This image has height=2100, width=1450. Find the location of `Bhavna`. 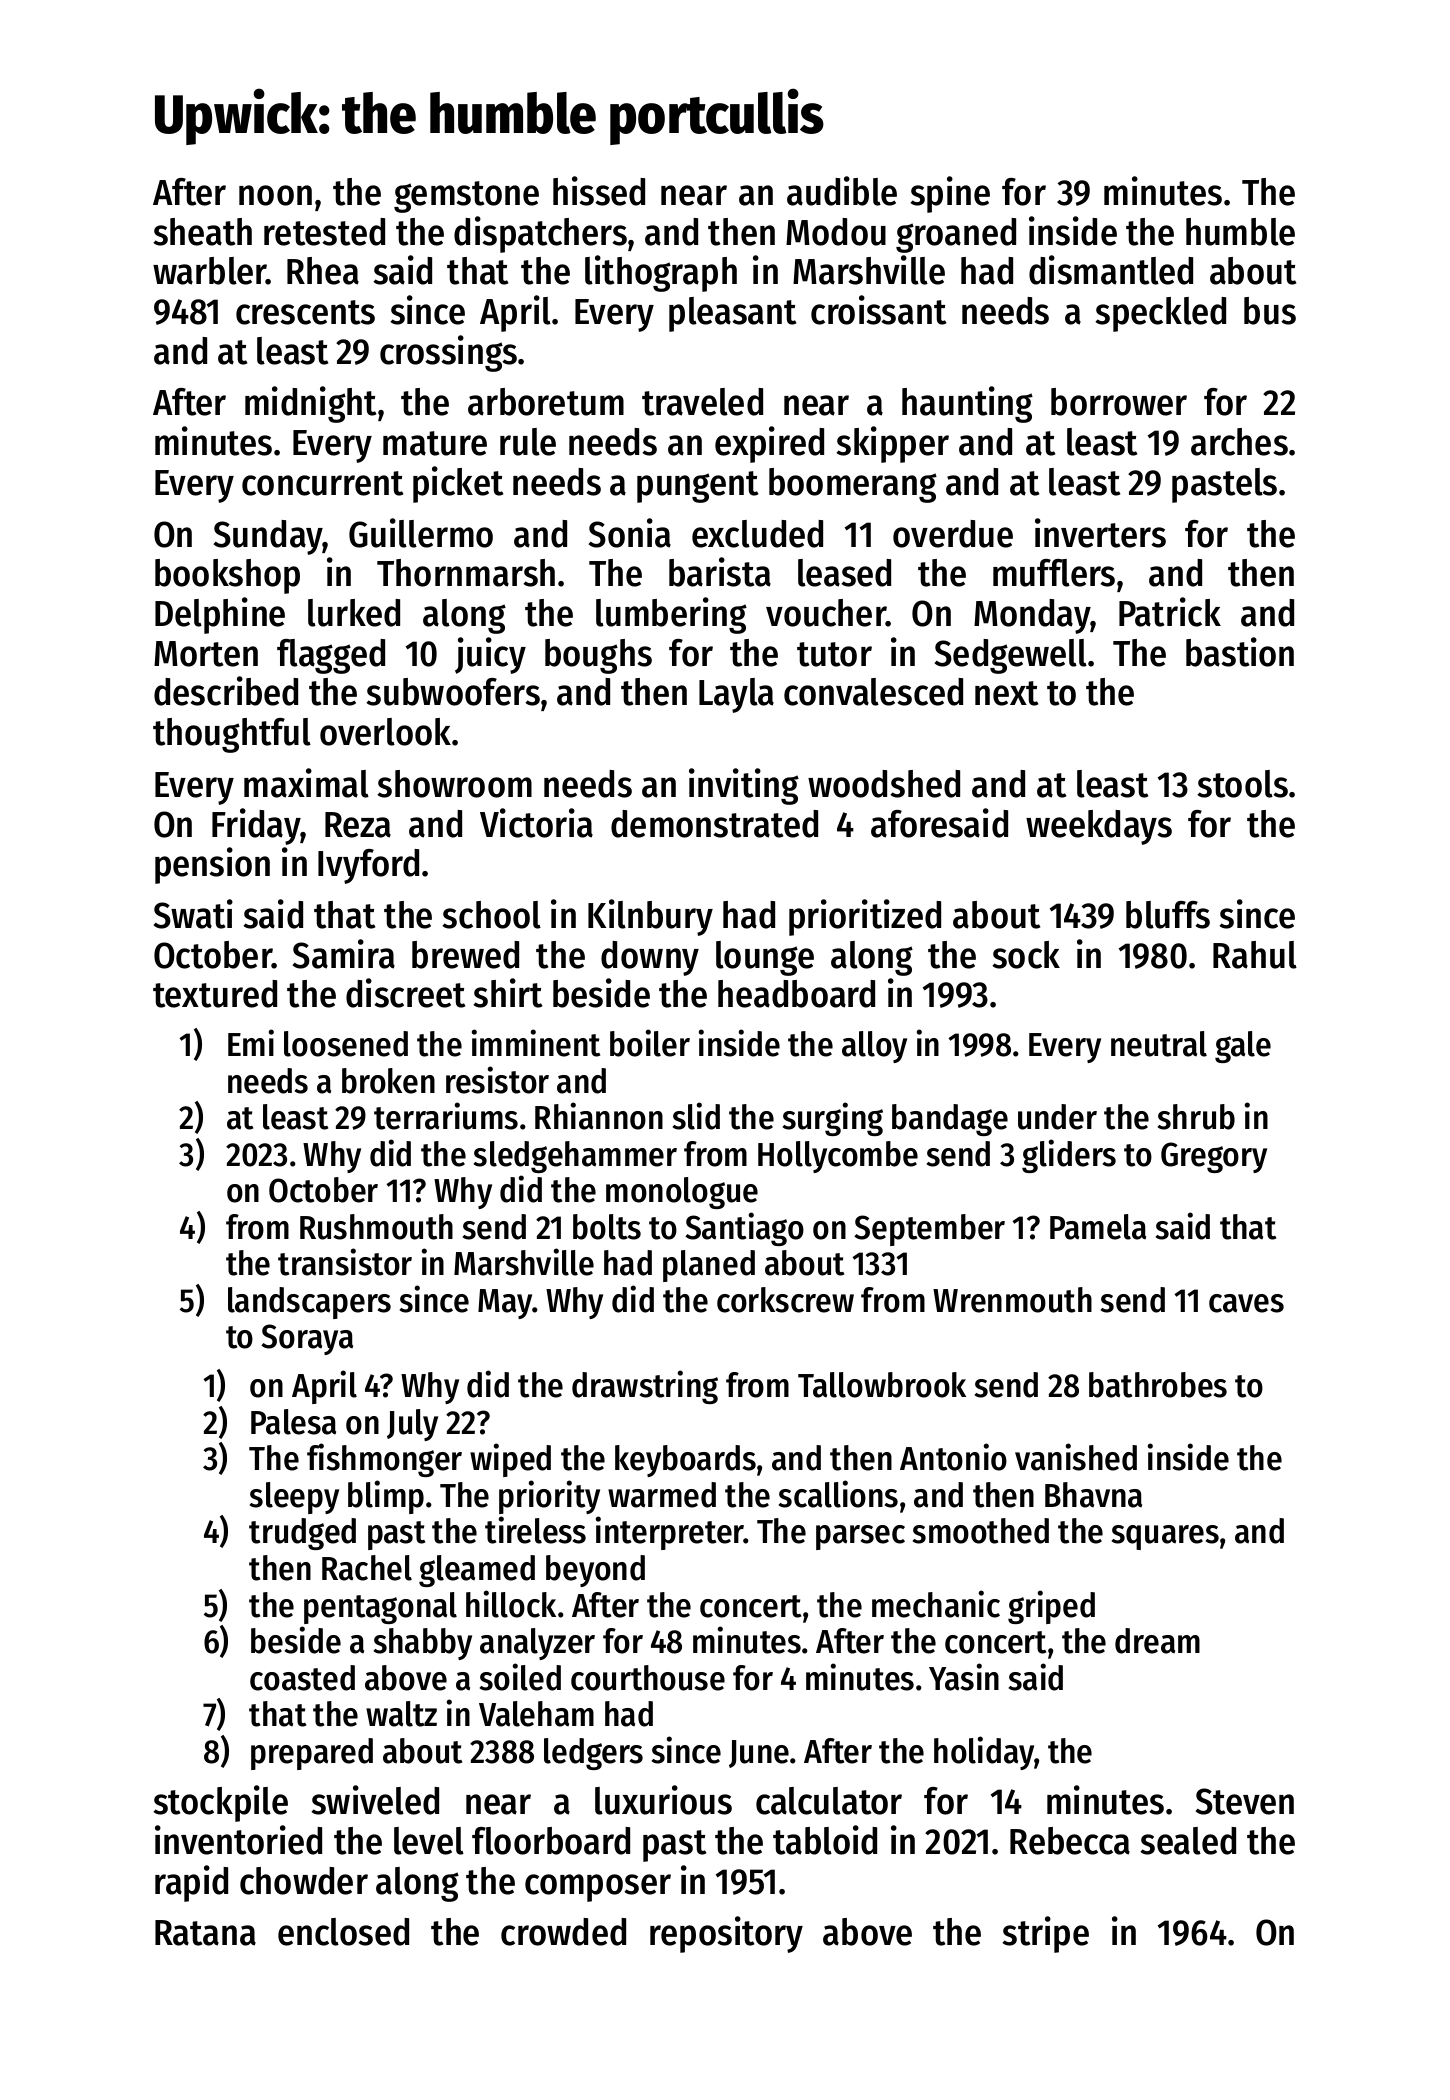

Bhavna is located at coordinates (1093, 1495).
